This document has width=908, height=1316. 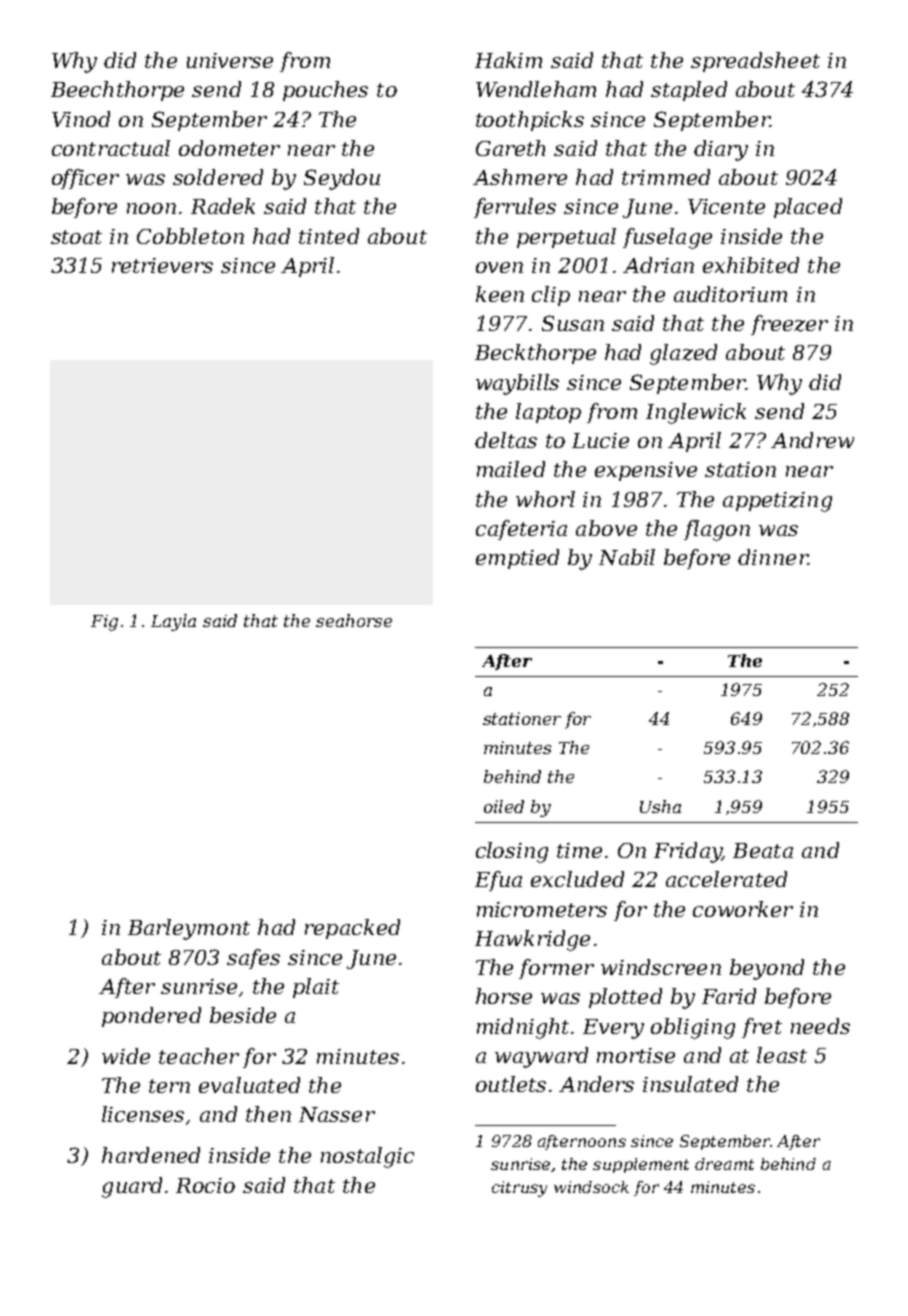 What do you see at coordinates (117, 91) in the document?
I see `Beechthorpe` at bounding box center [117, 91].
